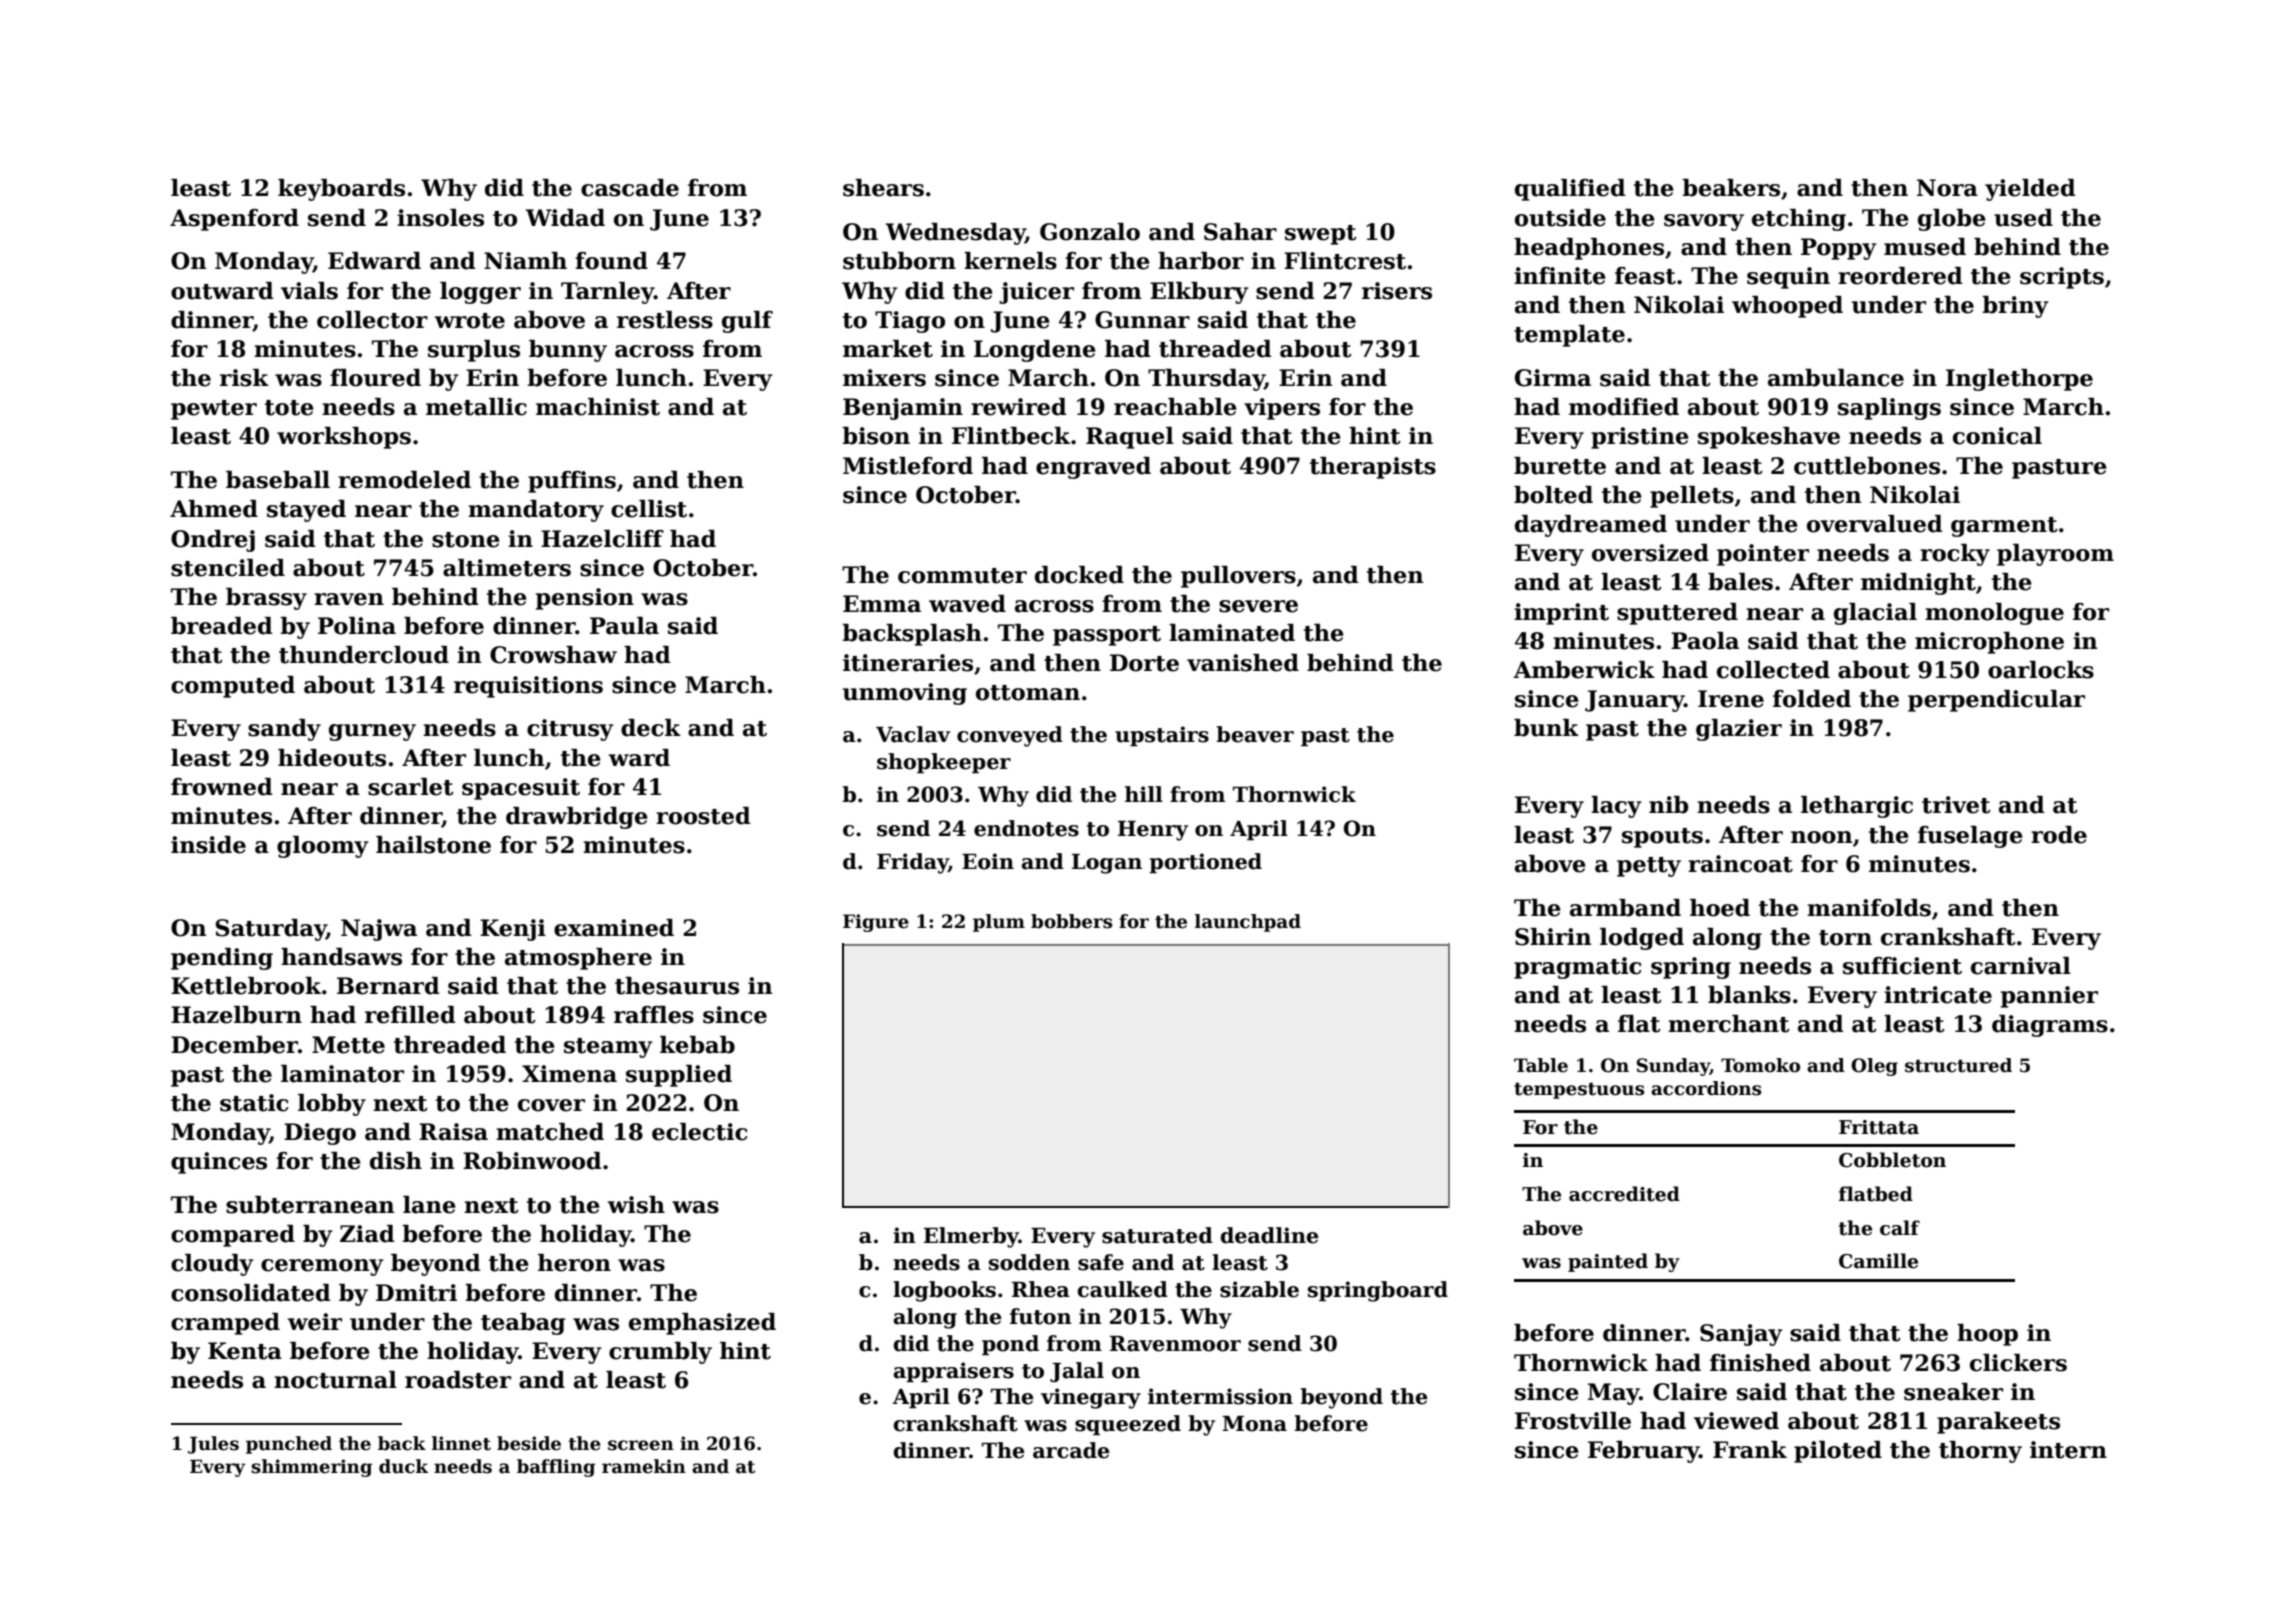  Describe the element at coordinates (883, 188) in the document. I see `shears` at that location.
